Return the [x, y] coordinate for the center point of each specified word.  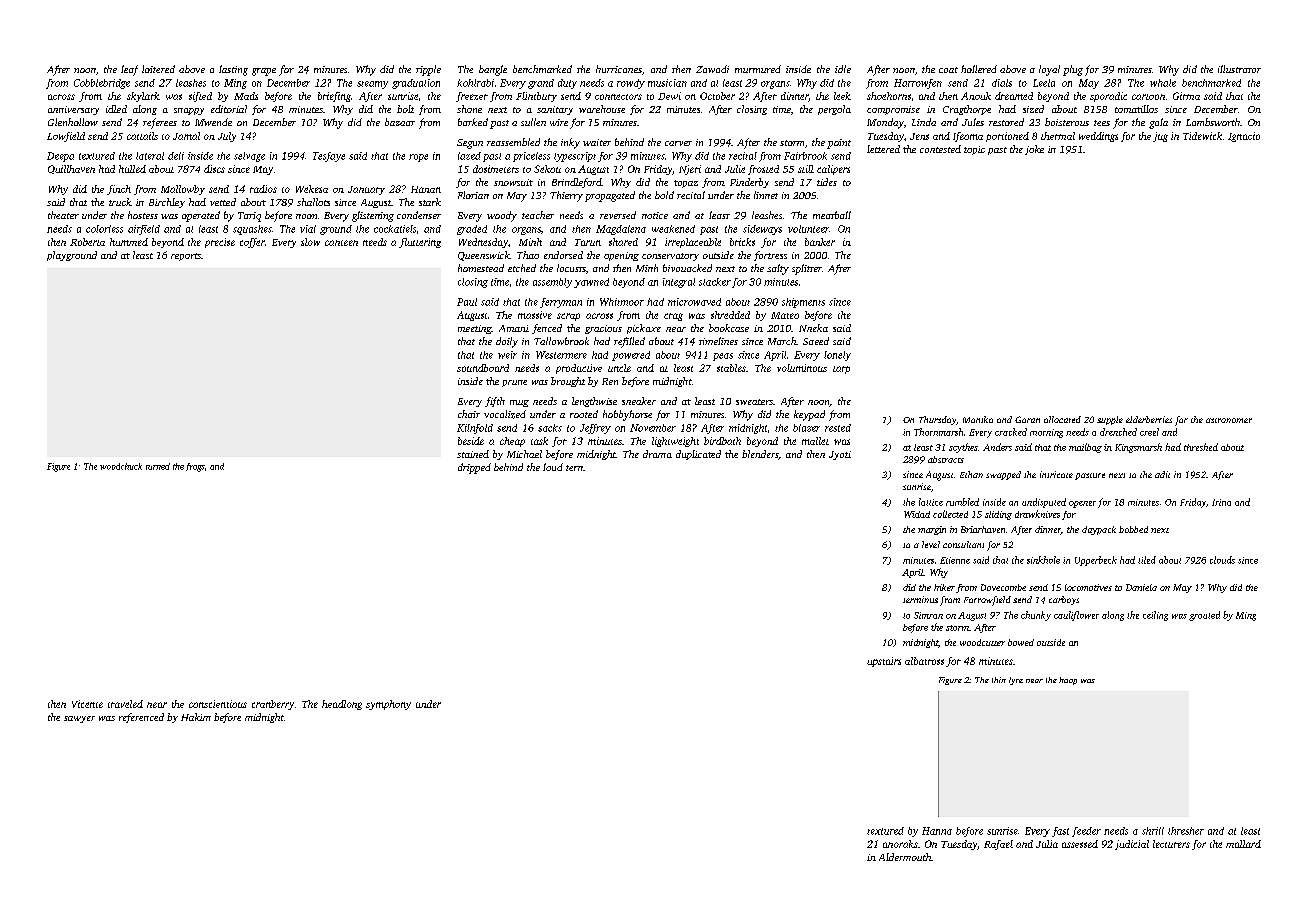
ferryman [561, 303]
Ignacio [1244, 137]
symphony [388, 705]
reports [186, 257]
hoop [1068, 681]
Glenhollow [73, 122]
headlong [342, 705]
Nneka [813, 328]
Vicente [87, 704]
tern [574, 468]
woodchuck [121, 466]
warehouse [602, 109]
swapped [1003, 475]
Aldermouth [905, 857]
